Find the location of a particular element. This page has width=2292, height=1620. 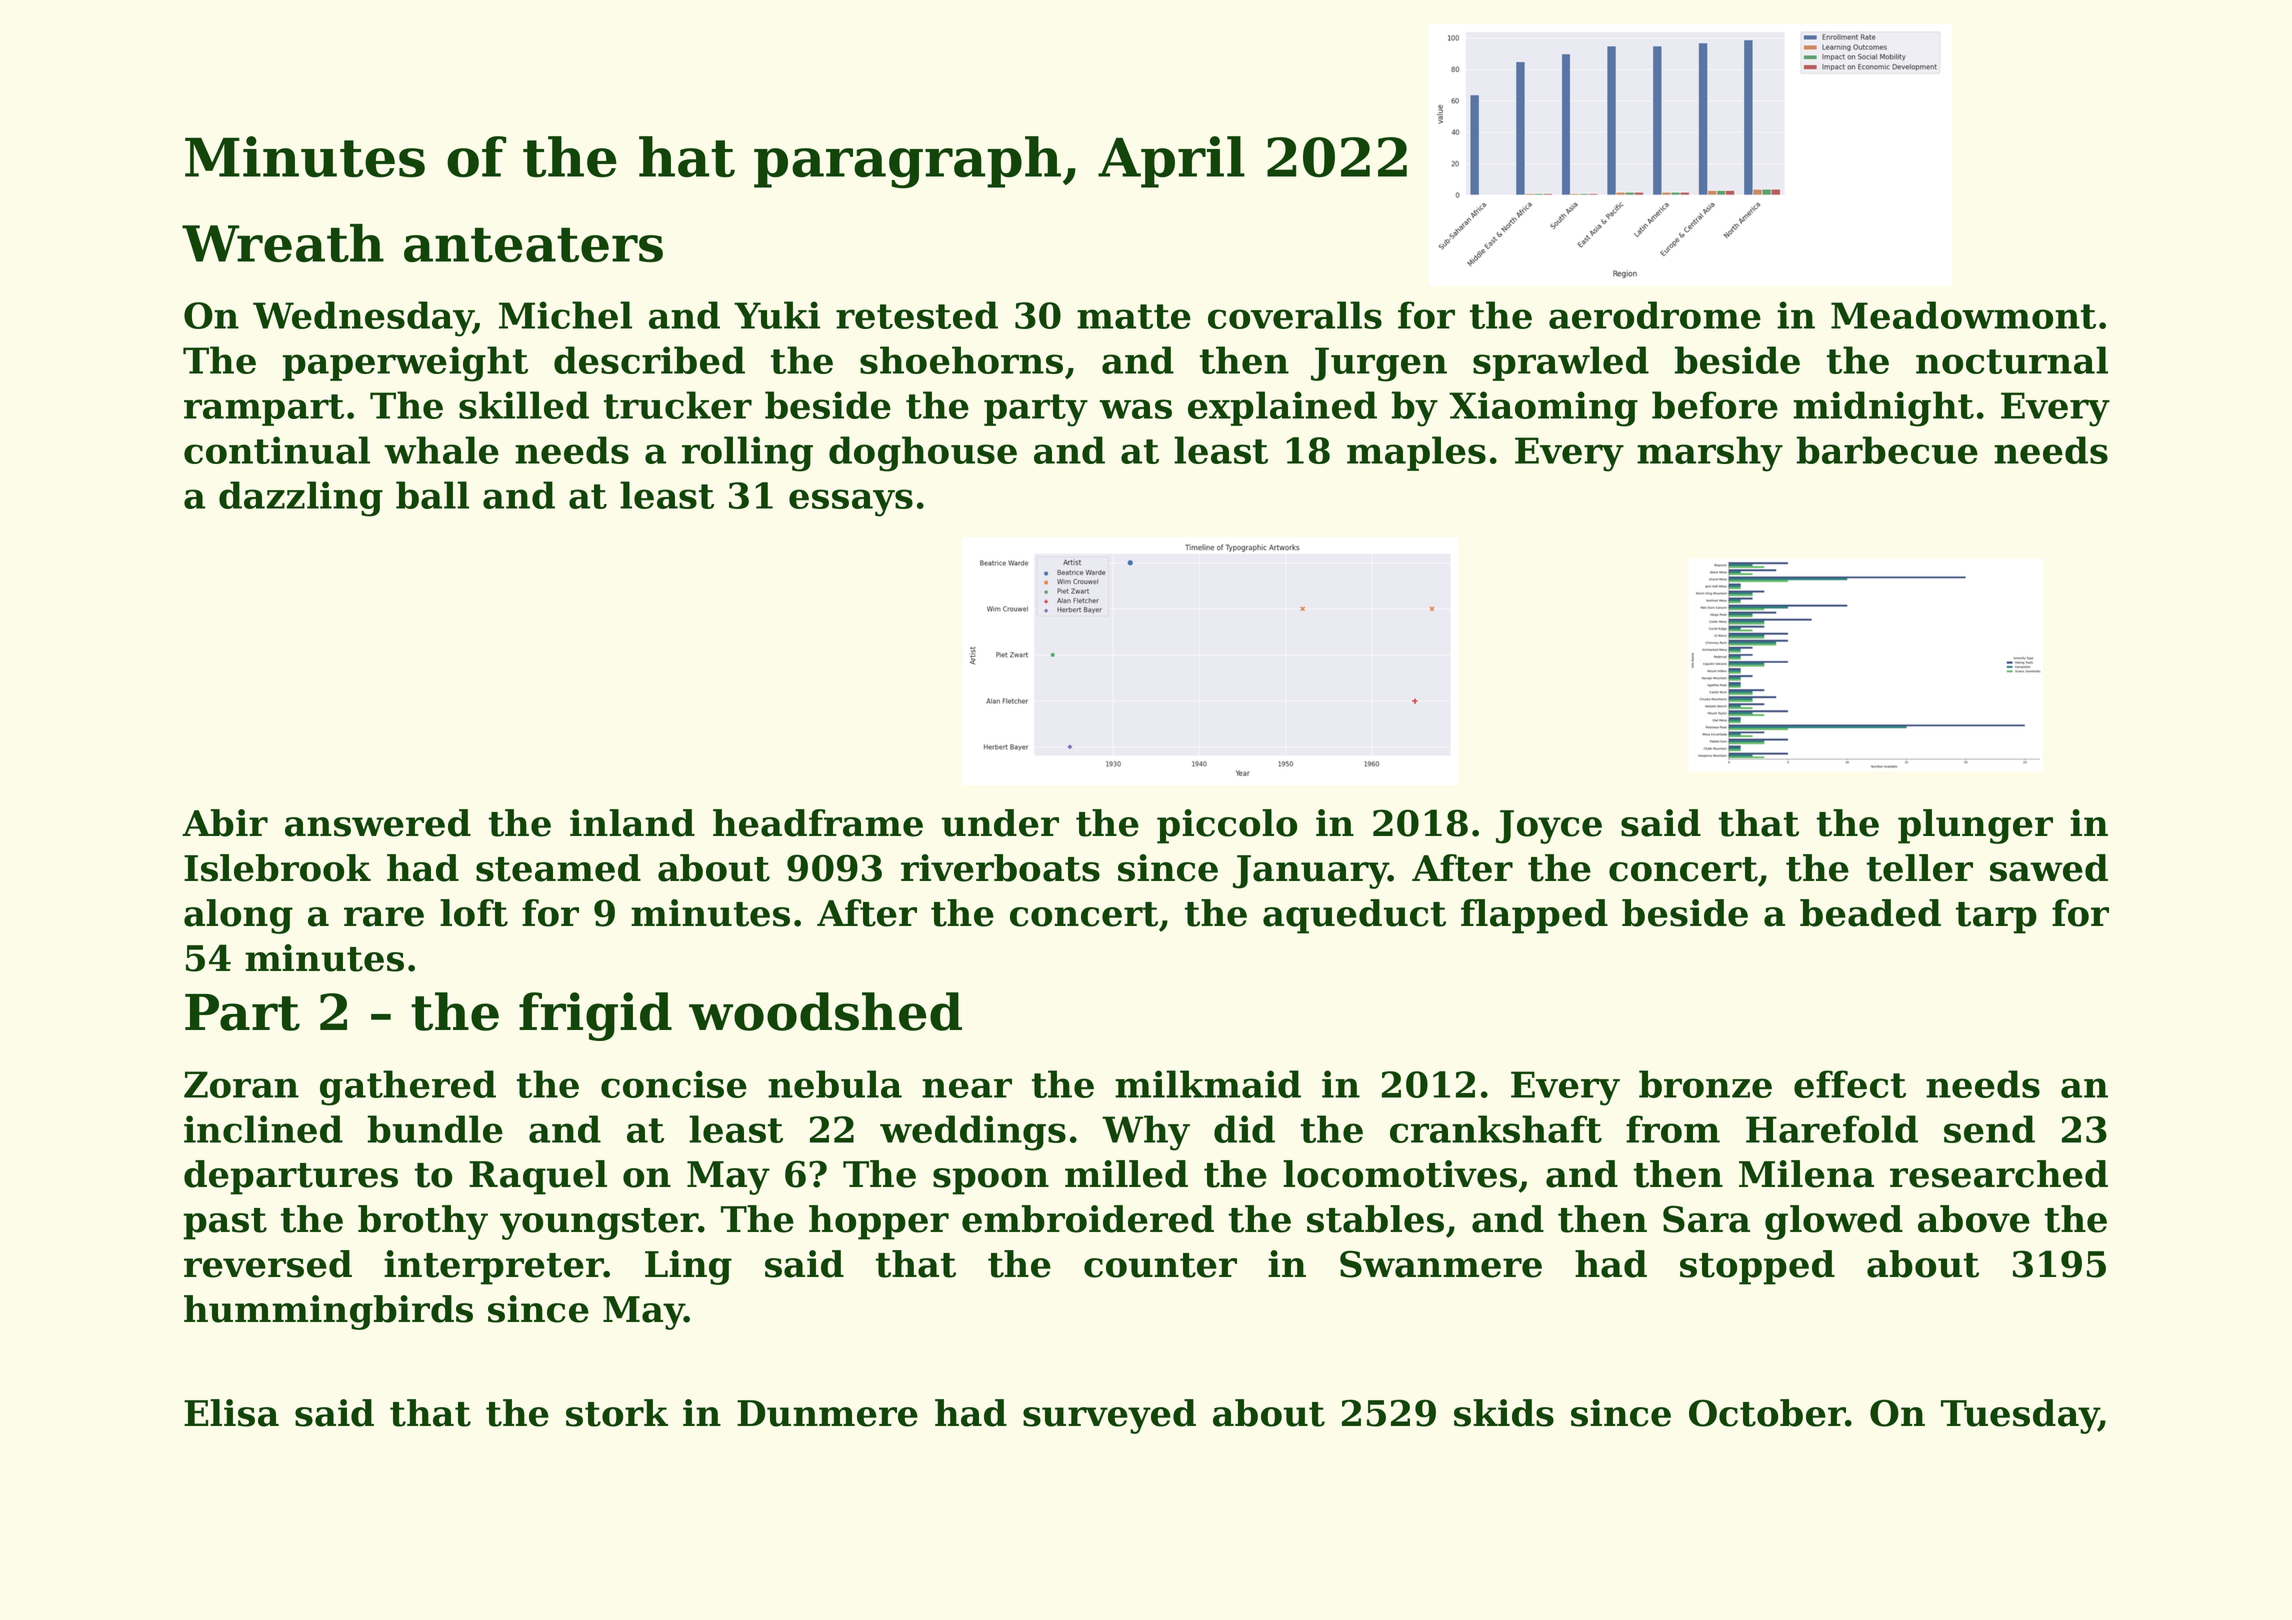

Abir is located at coordinates (225, 823).
